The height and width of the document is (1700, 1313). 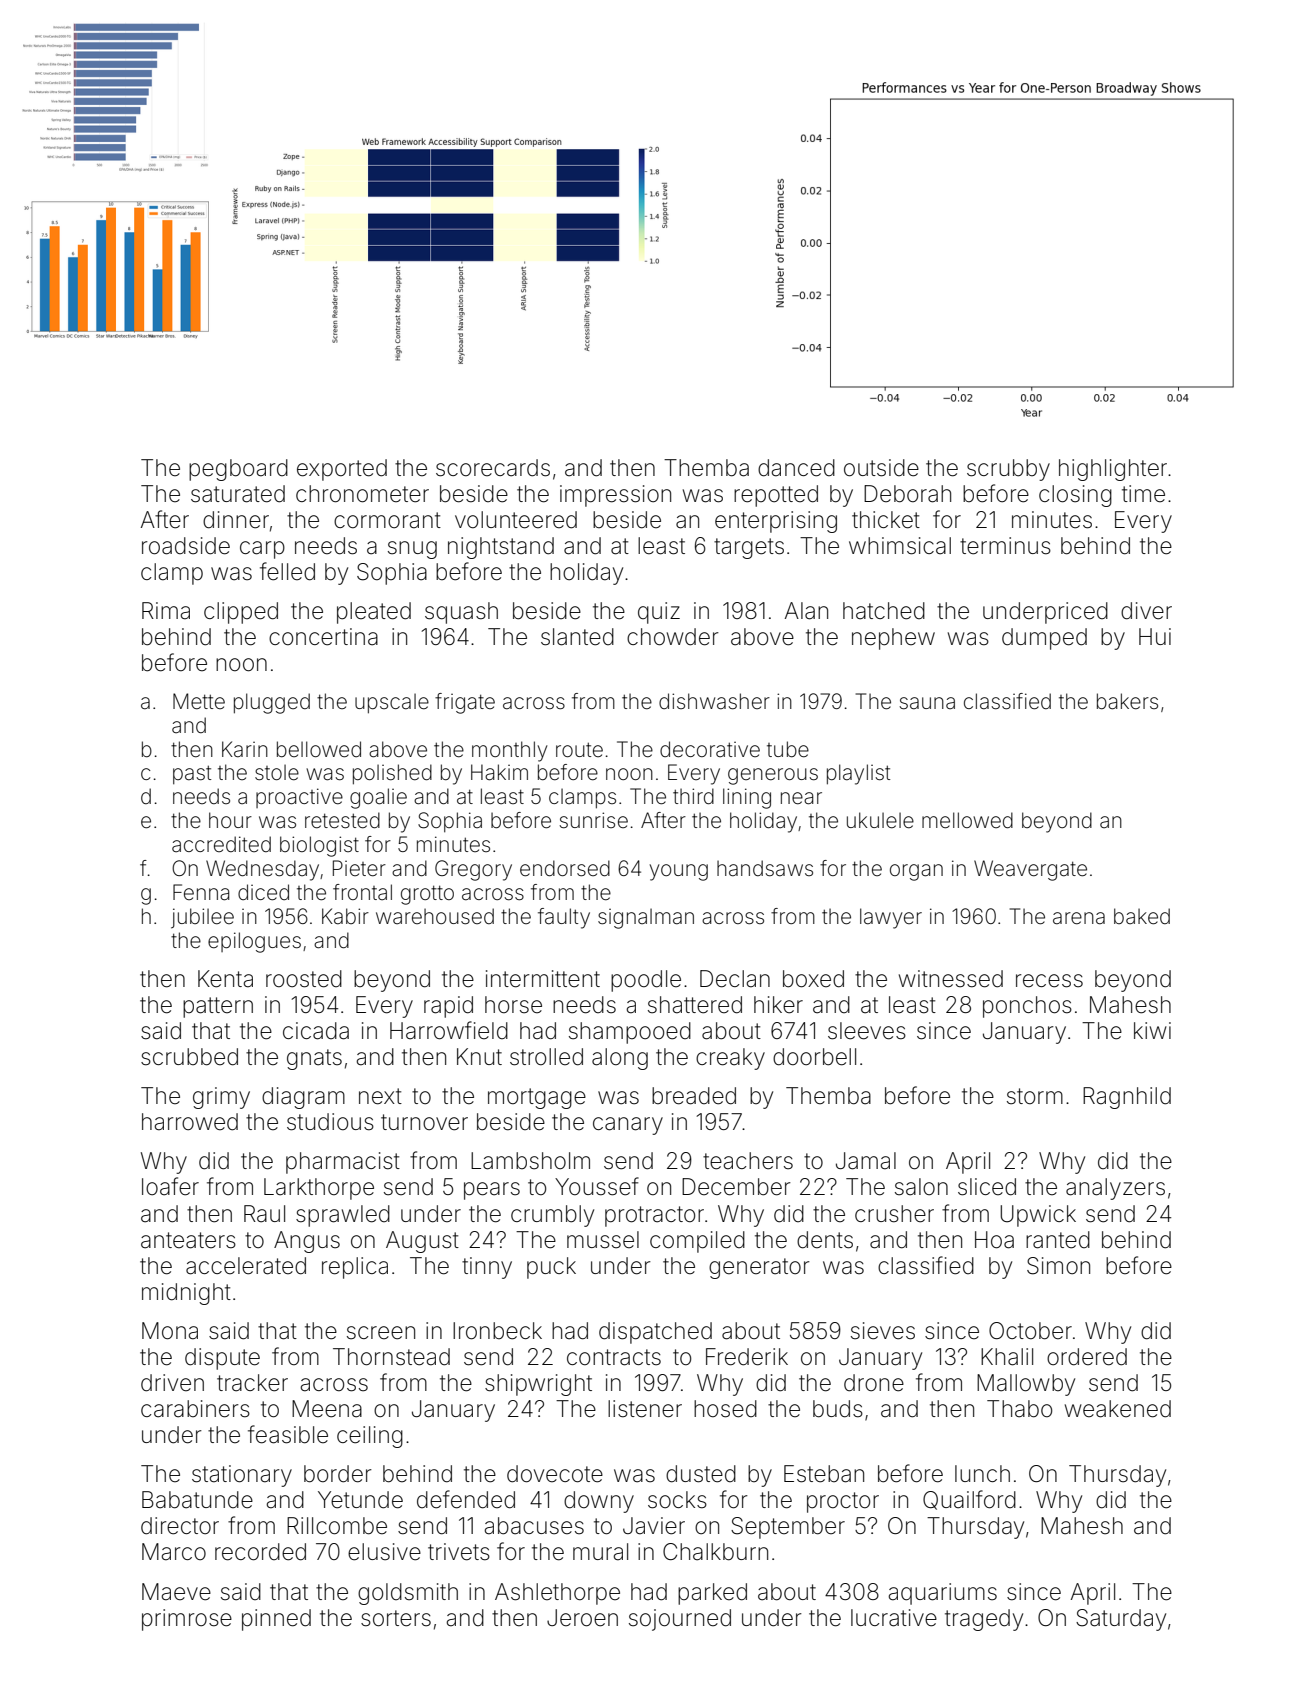 What do you see at coordinates (796, 468) in the document?
I see `danced` at bounding box center [796, 468].
